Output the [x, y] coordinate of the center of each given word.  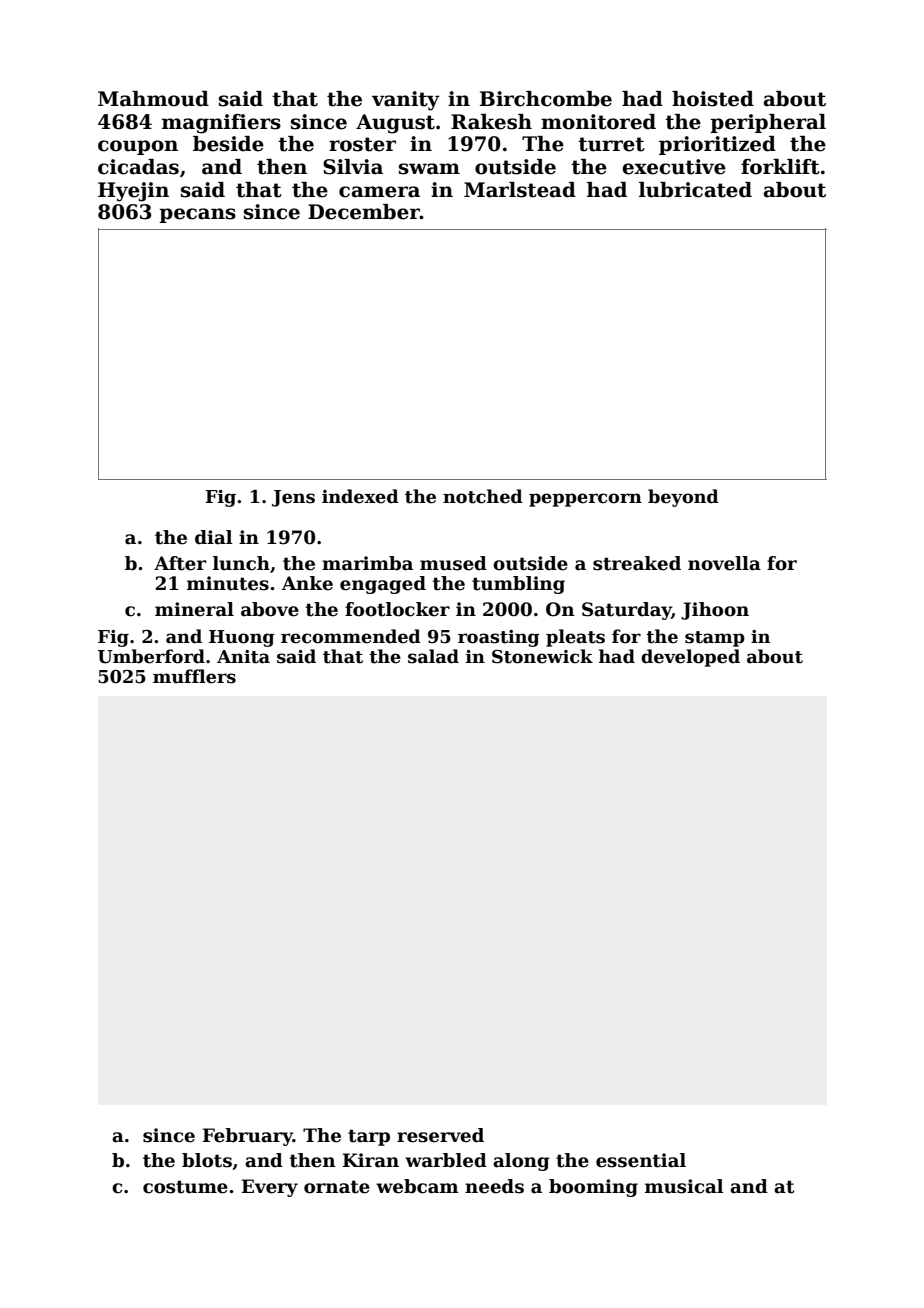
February [248, 1137]
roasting [499, 638]
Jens [293, 498]
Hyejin [133, 192]
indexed [360, 496]
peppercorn [585, 500]
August [395, 124]
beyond [683, 498]
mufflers [194, 676]
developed [690, 658]
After [180, 563]
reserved [440, 1135]
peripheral [768, 123]
